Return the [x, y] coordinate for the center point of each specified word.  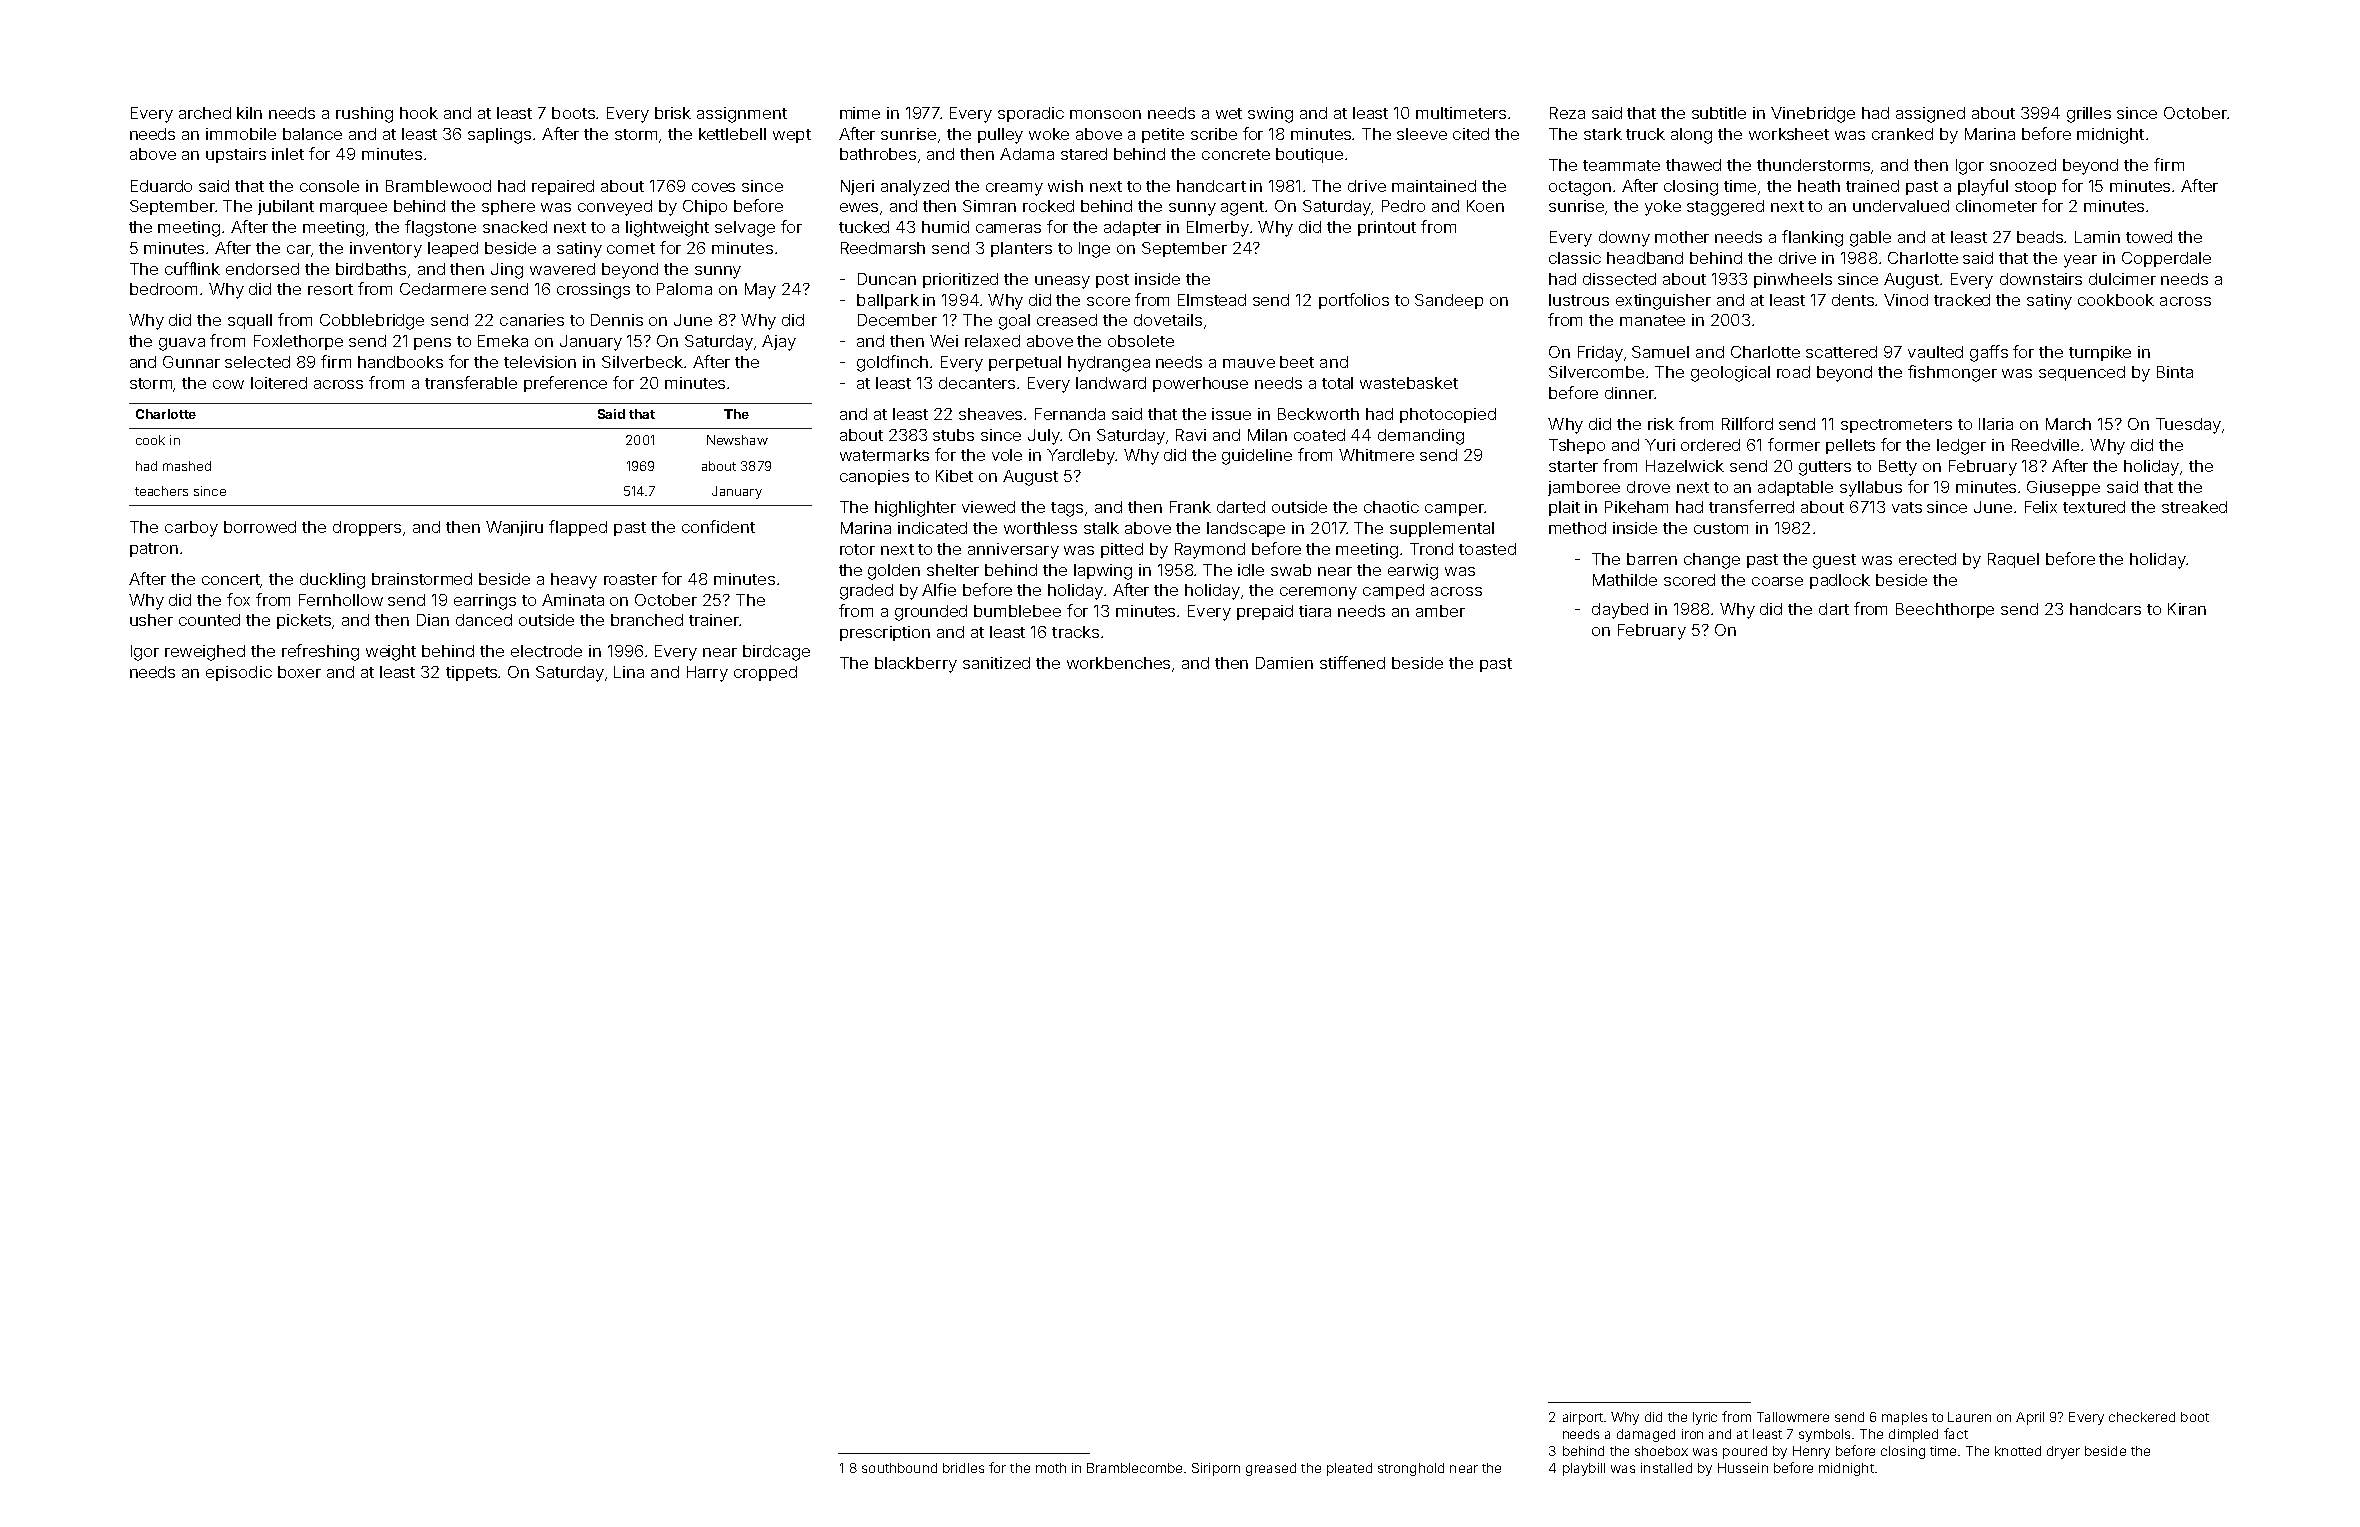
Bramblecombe [1134, 1468]
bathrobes [878, 154]
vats [1907, 507]
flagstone [440, 228]
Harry [707, 674]
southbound [899, 1468]
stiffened [1352, 662]
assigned [1930, 115]
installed [1666, 1468]
